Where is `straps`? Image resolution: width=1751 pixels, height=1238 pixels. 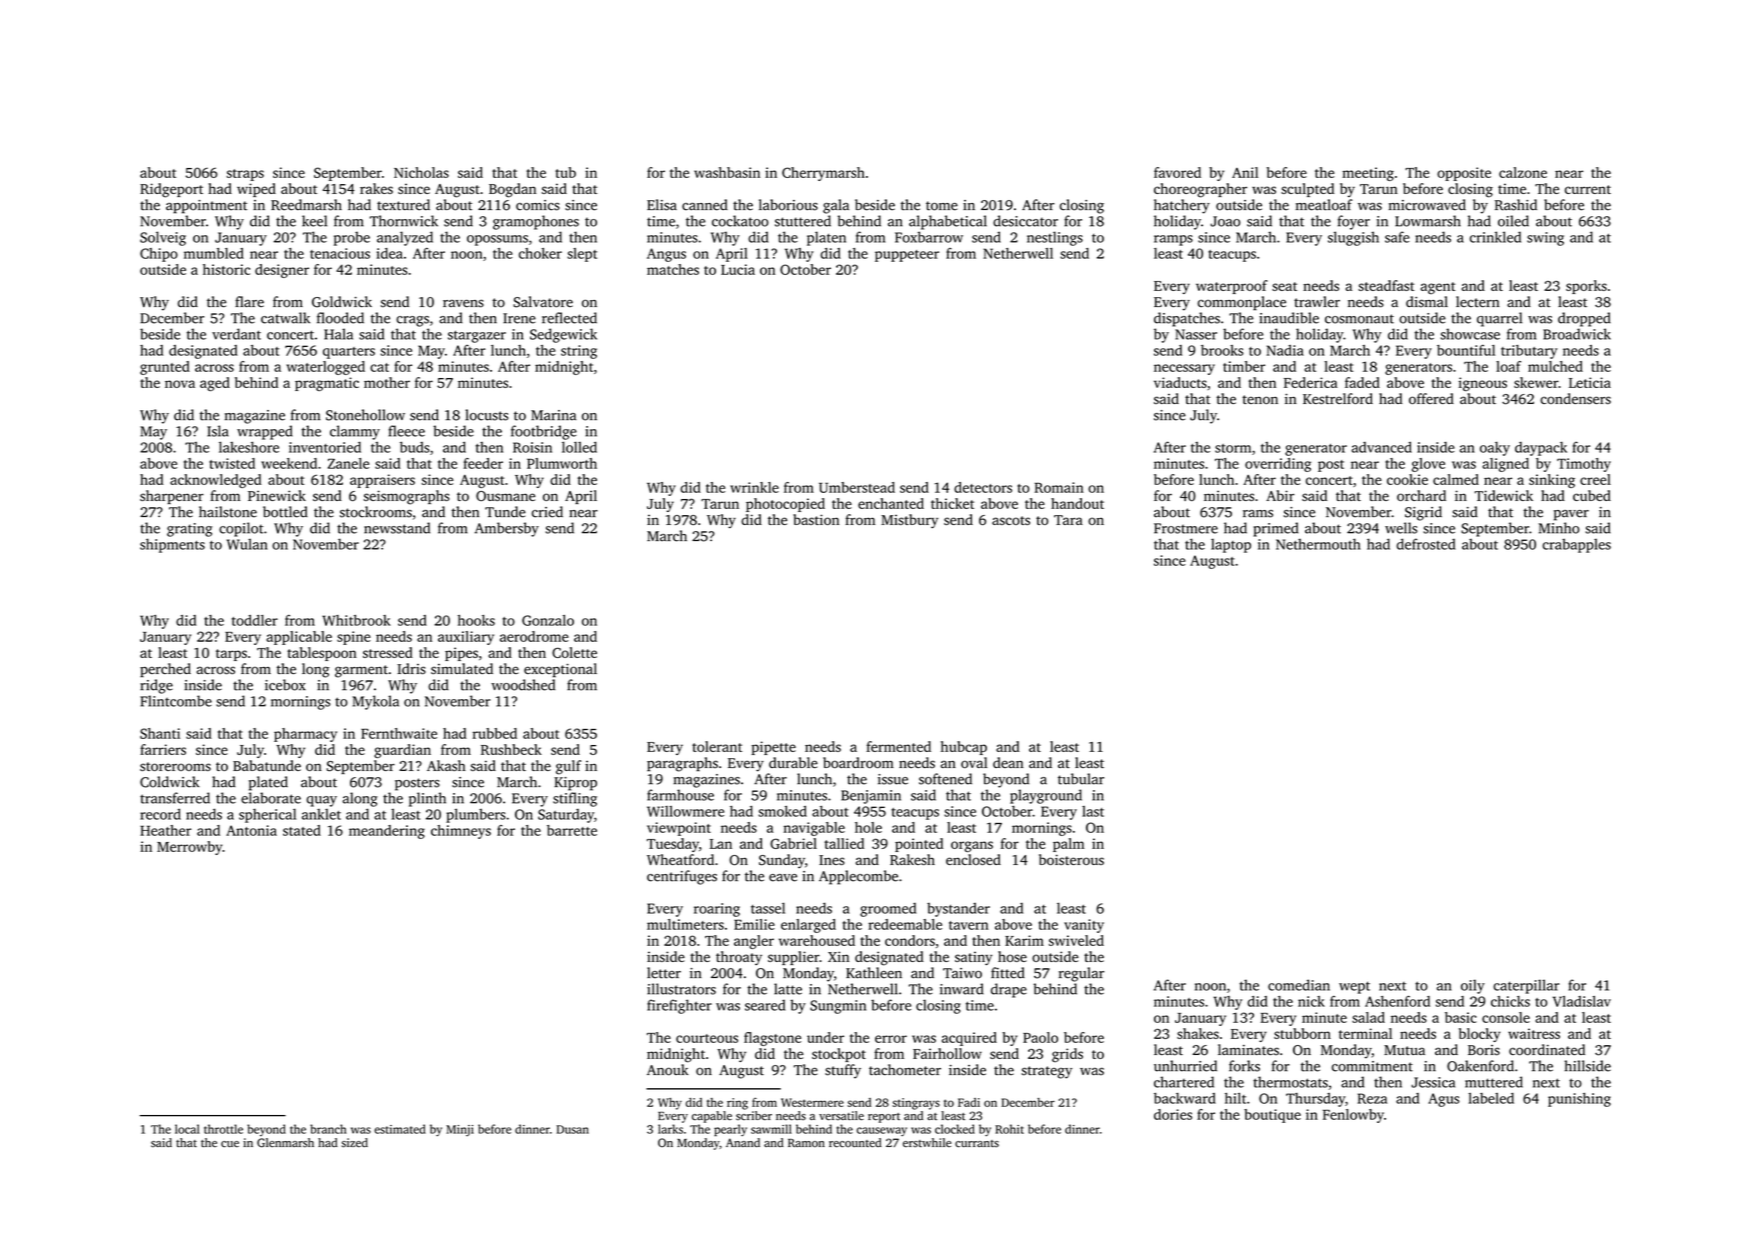 straps is located at coordinates (245, 175).
